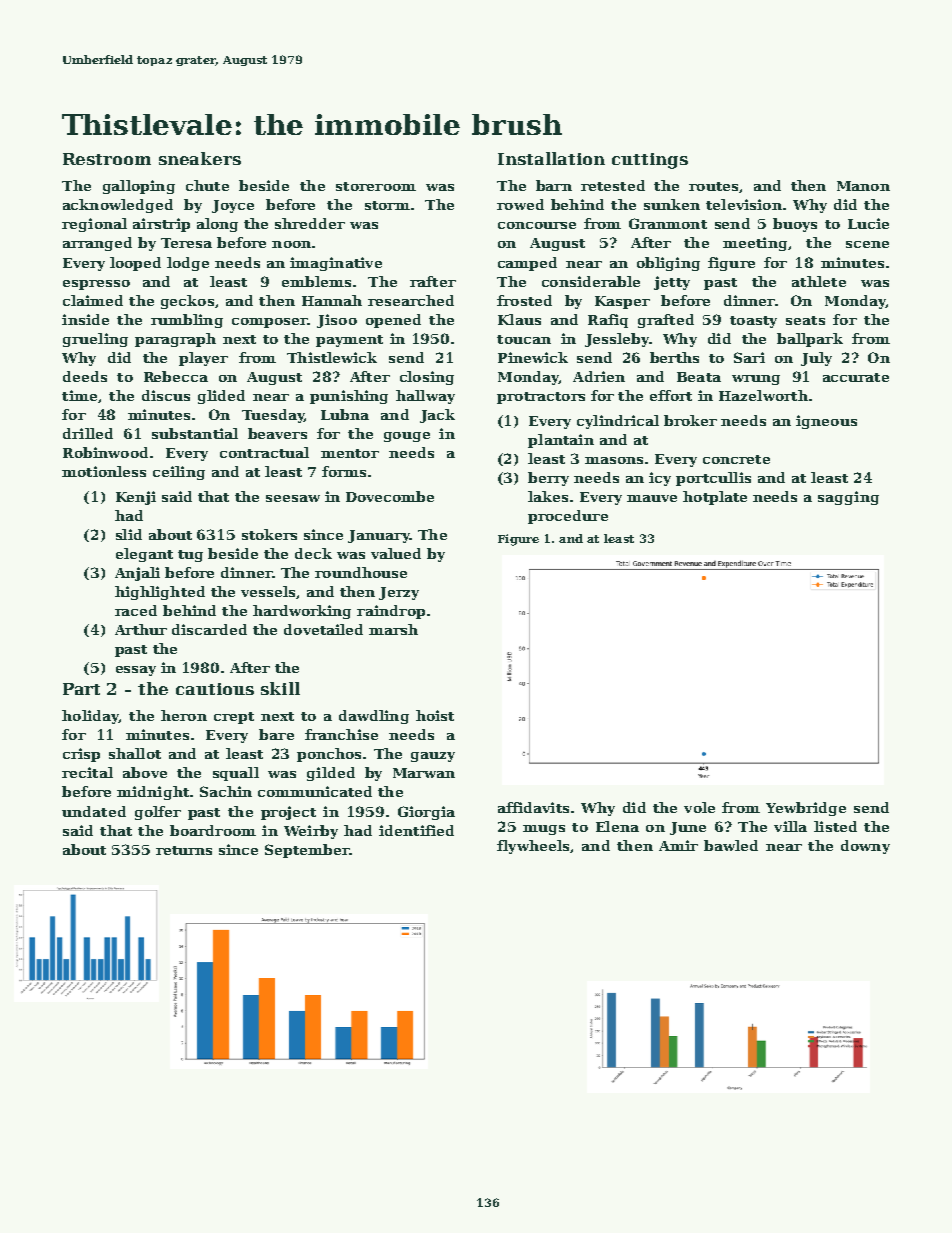 The height and width of the image is (1233, 952). I want to click on broker, so click(690, 420).
